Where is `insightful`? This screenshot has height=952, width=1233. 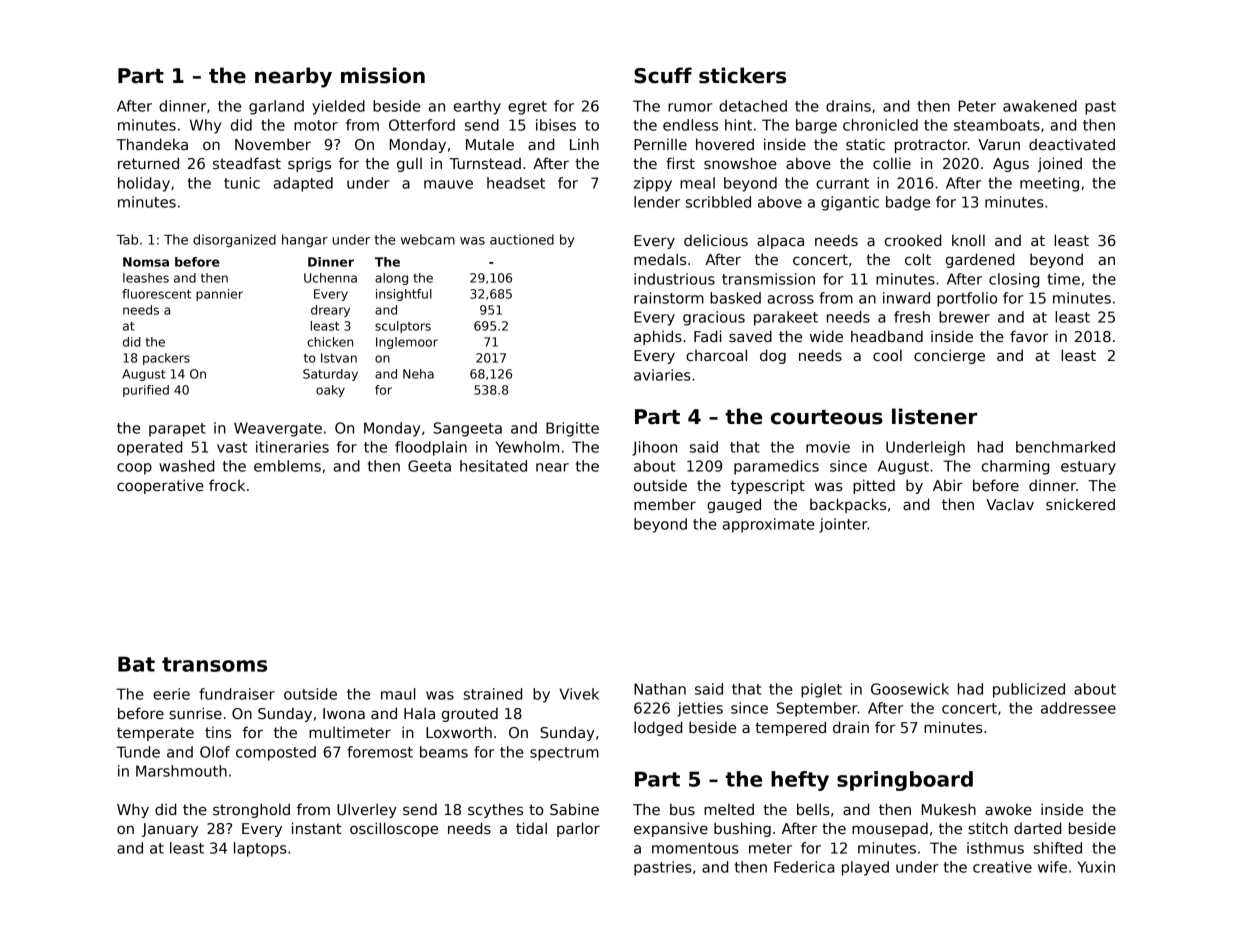
insightful is located at coordinates (404, 295).
